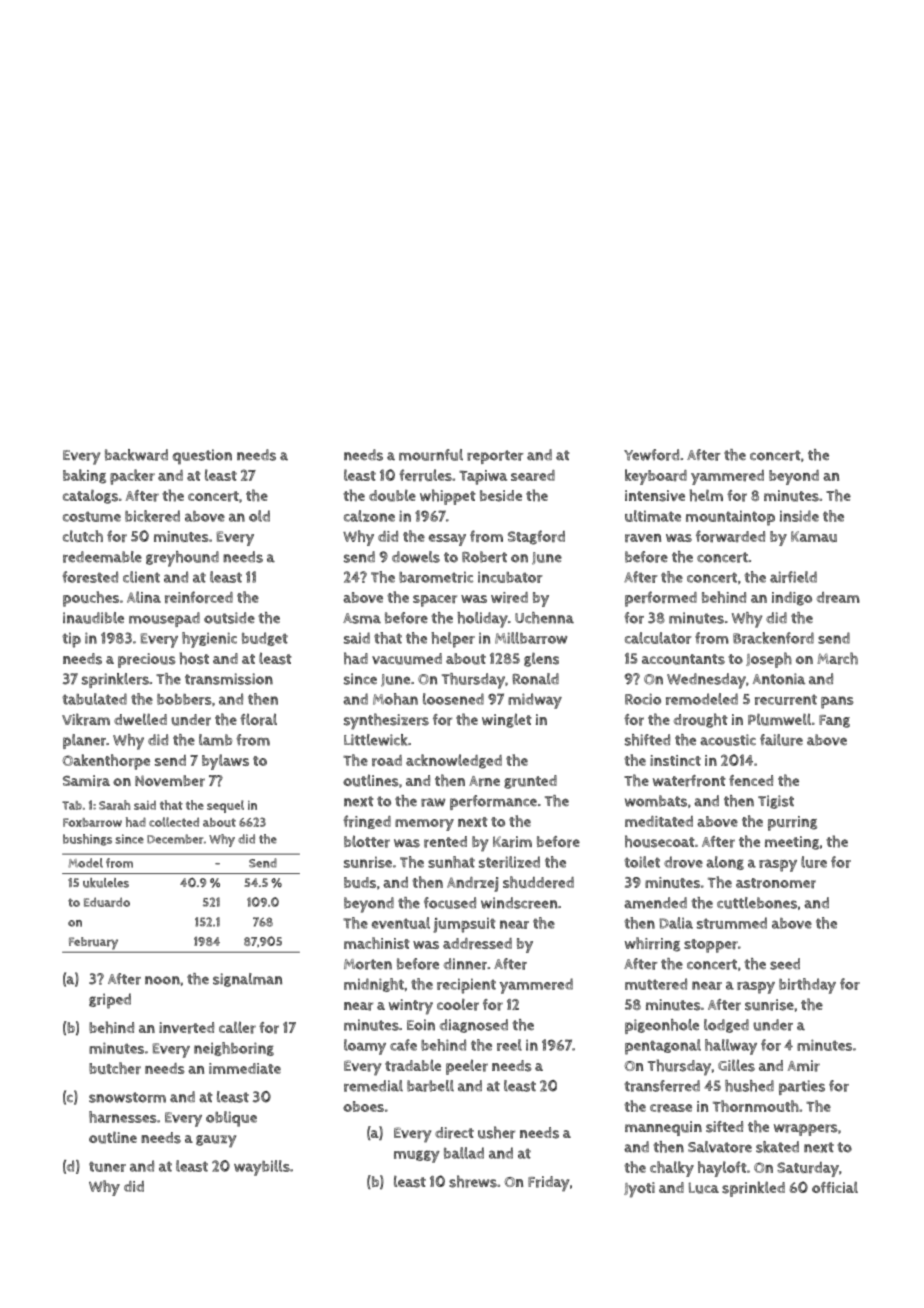 Image resolution: width=924 pixels, height=1308 pixels. What do you see at coordinates (367, 841) in the document?
I see `blotter` at bounding box center [367, 841].
